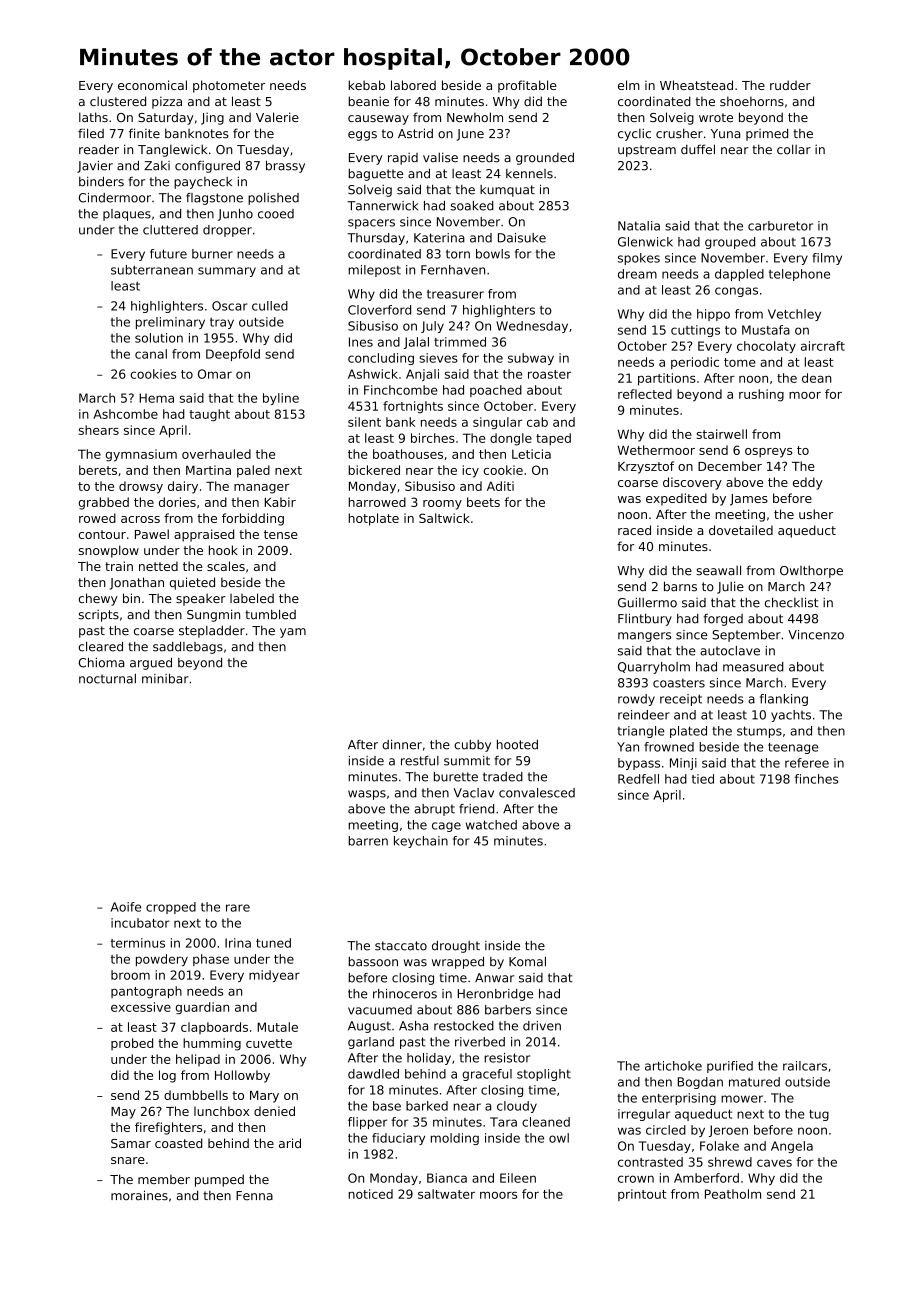 The width and height of the document is (924, 1308). Describe the element at coordinates (442, 505) in the document. I see `roomy` at that location.
